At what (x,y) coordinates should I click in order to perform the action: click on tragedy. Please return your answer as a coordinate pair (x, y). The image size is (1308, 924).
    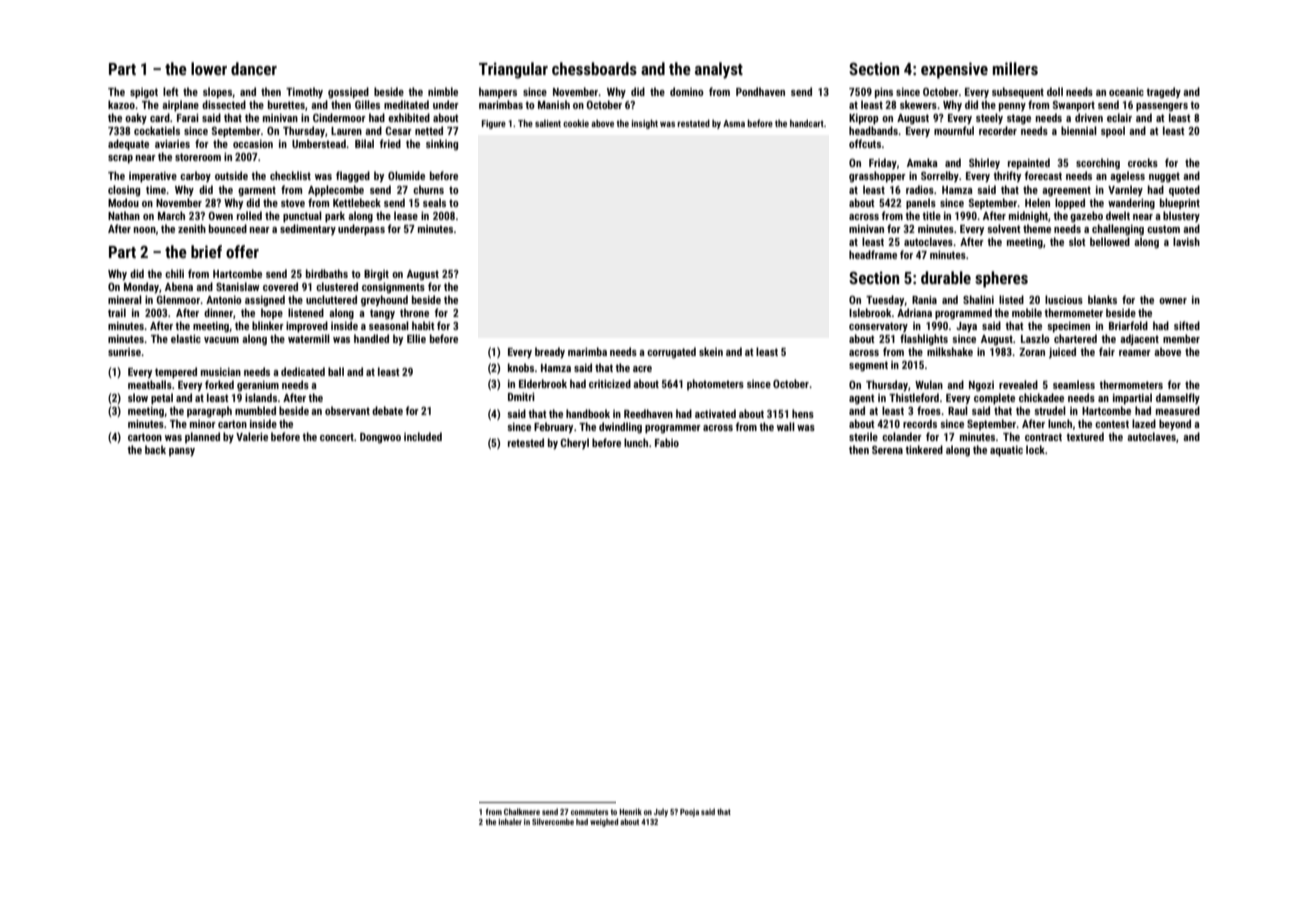
    Looking at the image, I should click on (1163, 93).
